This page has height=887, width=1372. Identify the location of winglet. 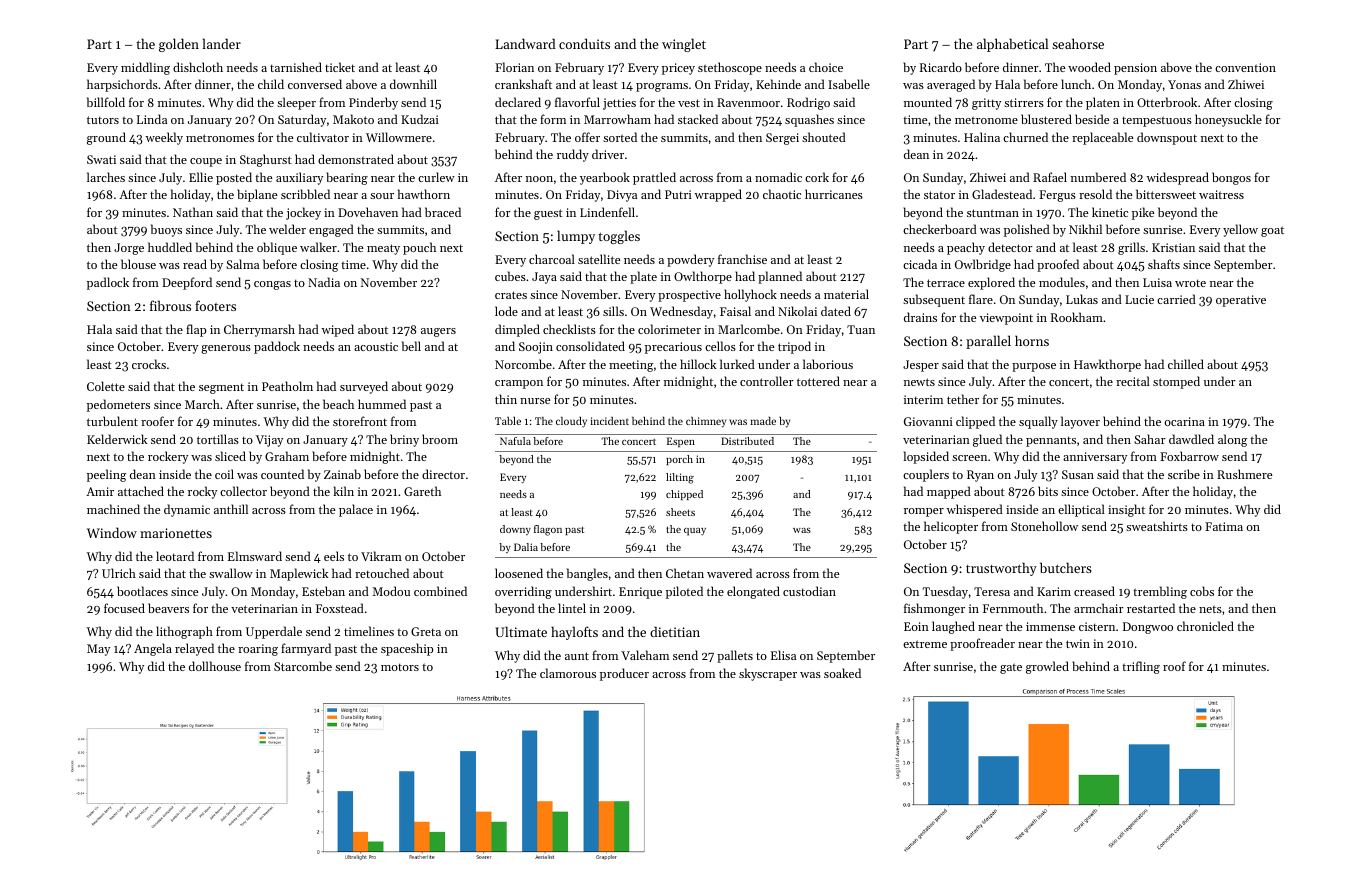
(684, 45).
